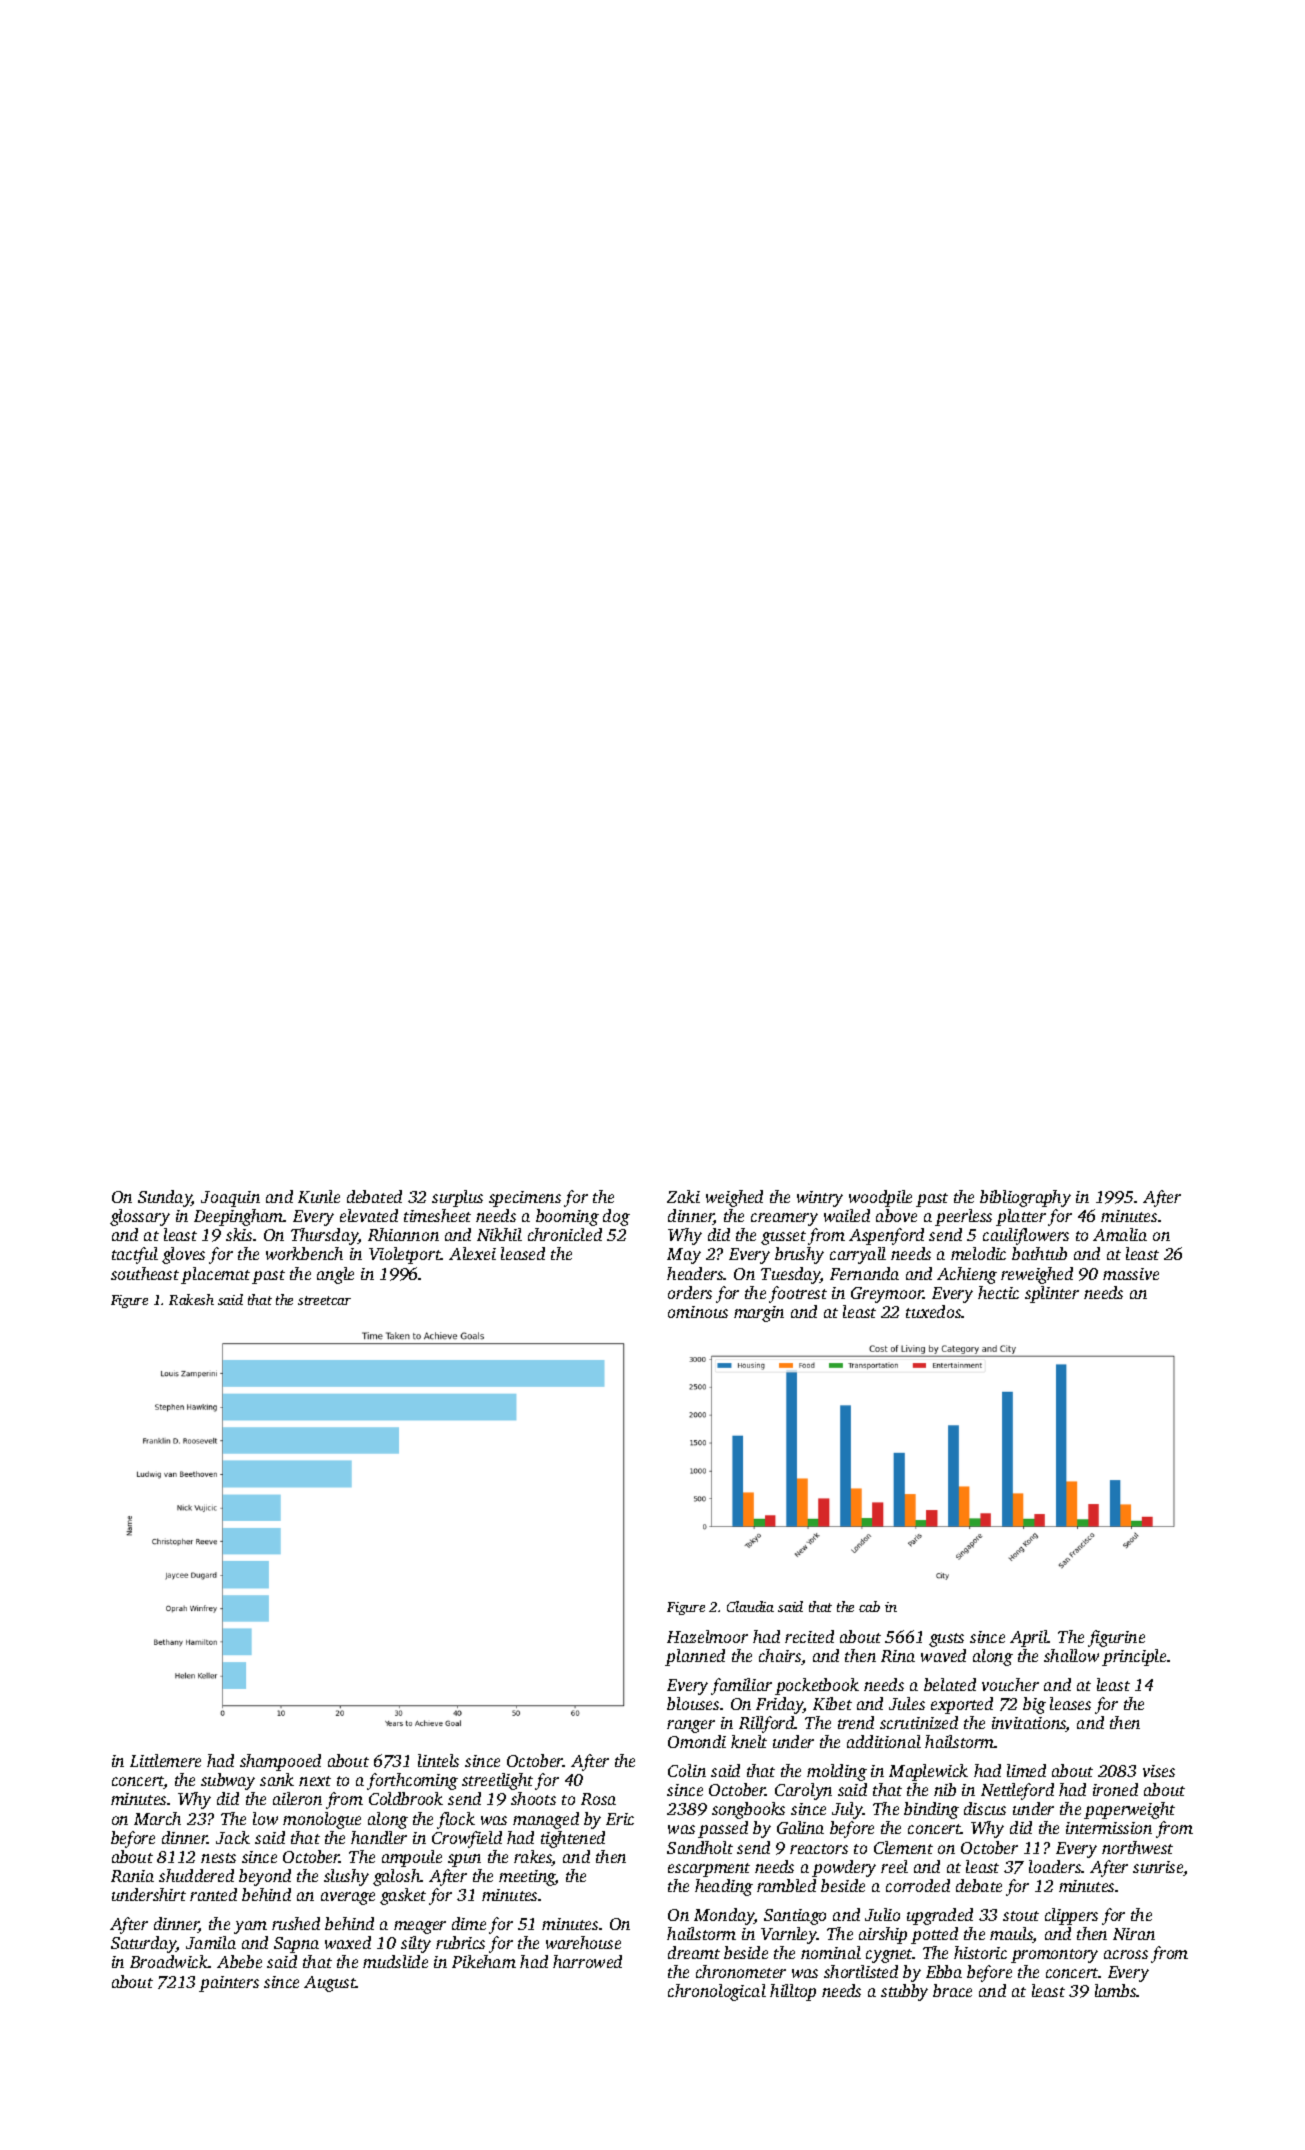 The image size is (1305, 2150). Describe the element at coordinates (165, 1760) in the page. I see `Littlemere` at that location.
